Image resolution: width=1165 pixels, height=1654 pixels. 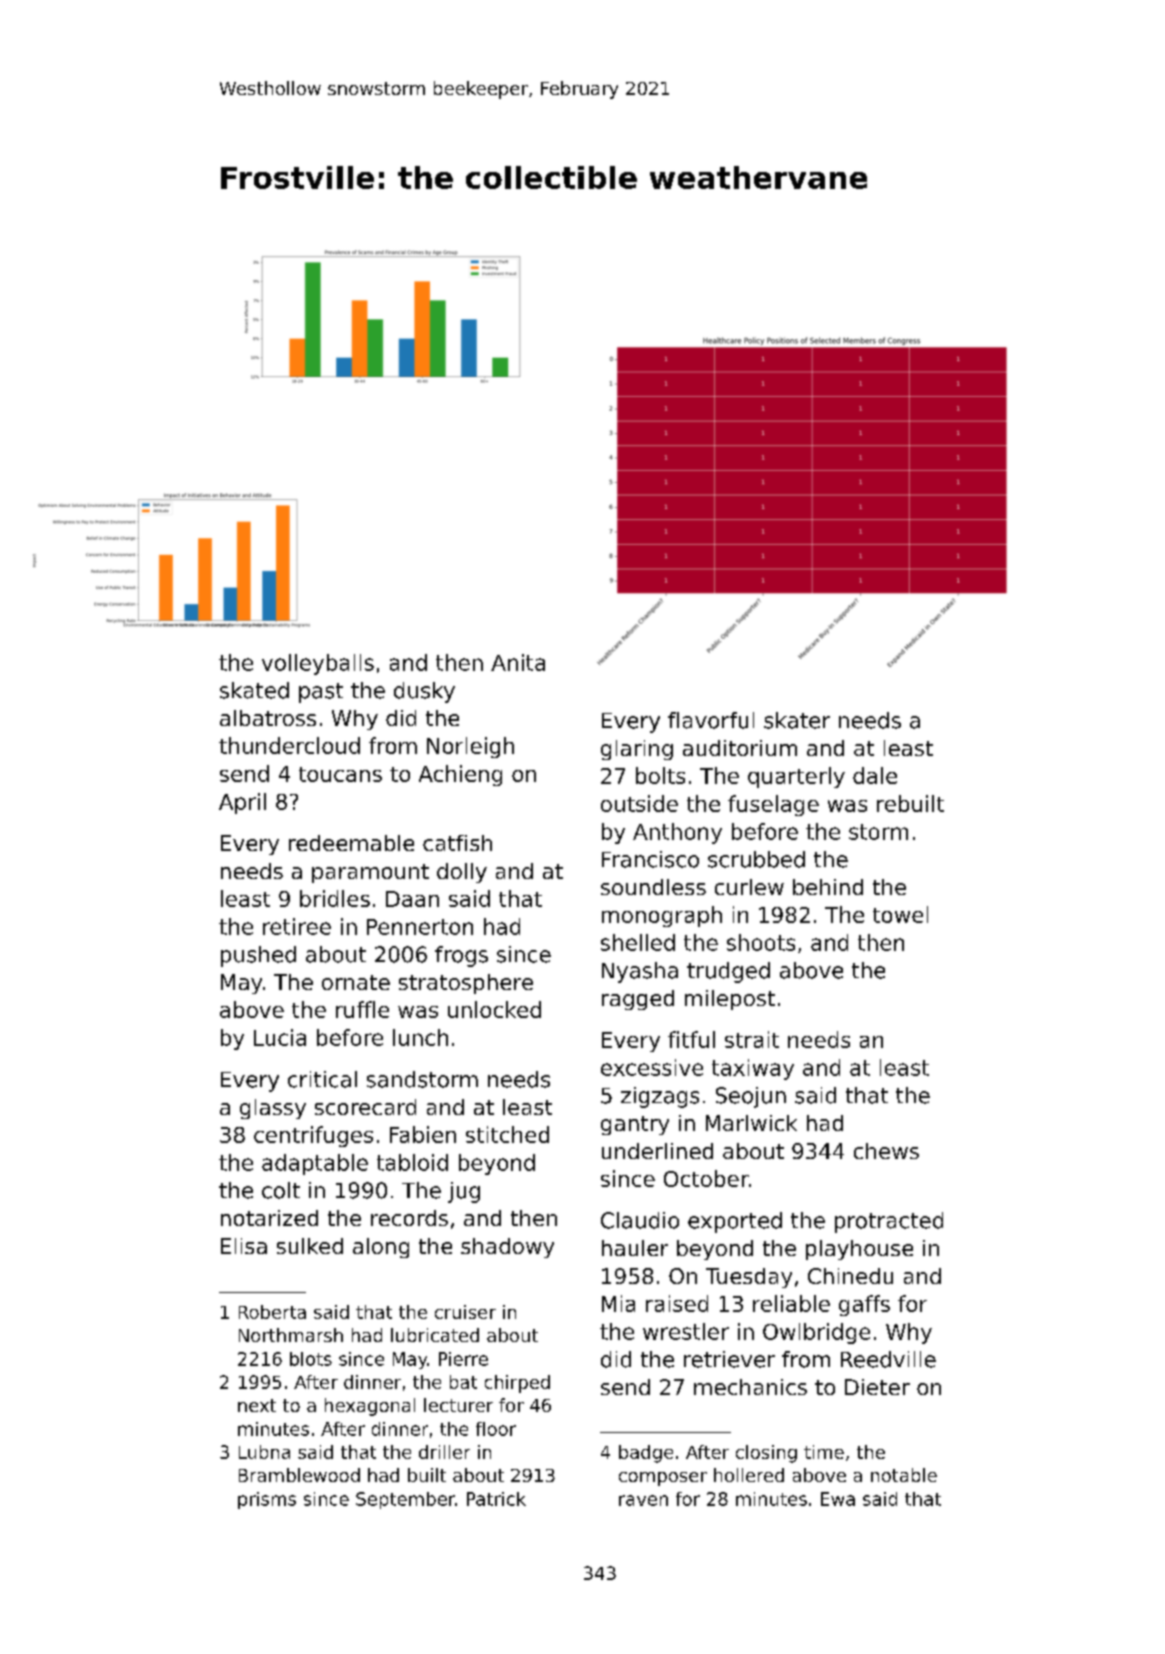 What do you see at coordinates (900, 914) in the screenshot?
I see `towel` at bounding box center [900, 914].
